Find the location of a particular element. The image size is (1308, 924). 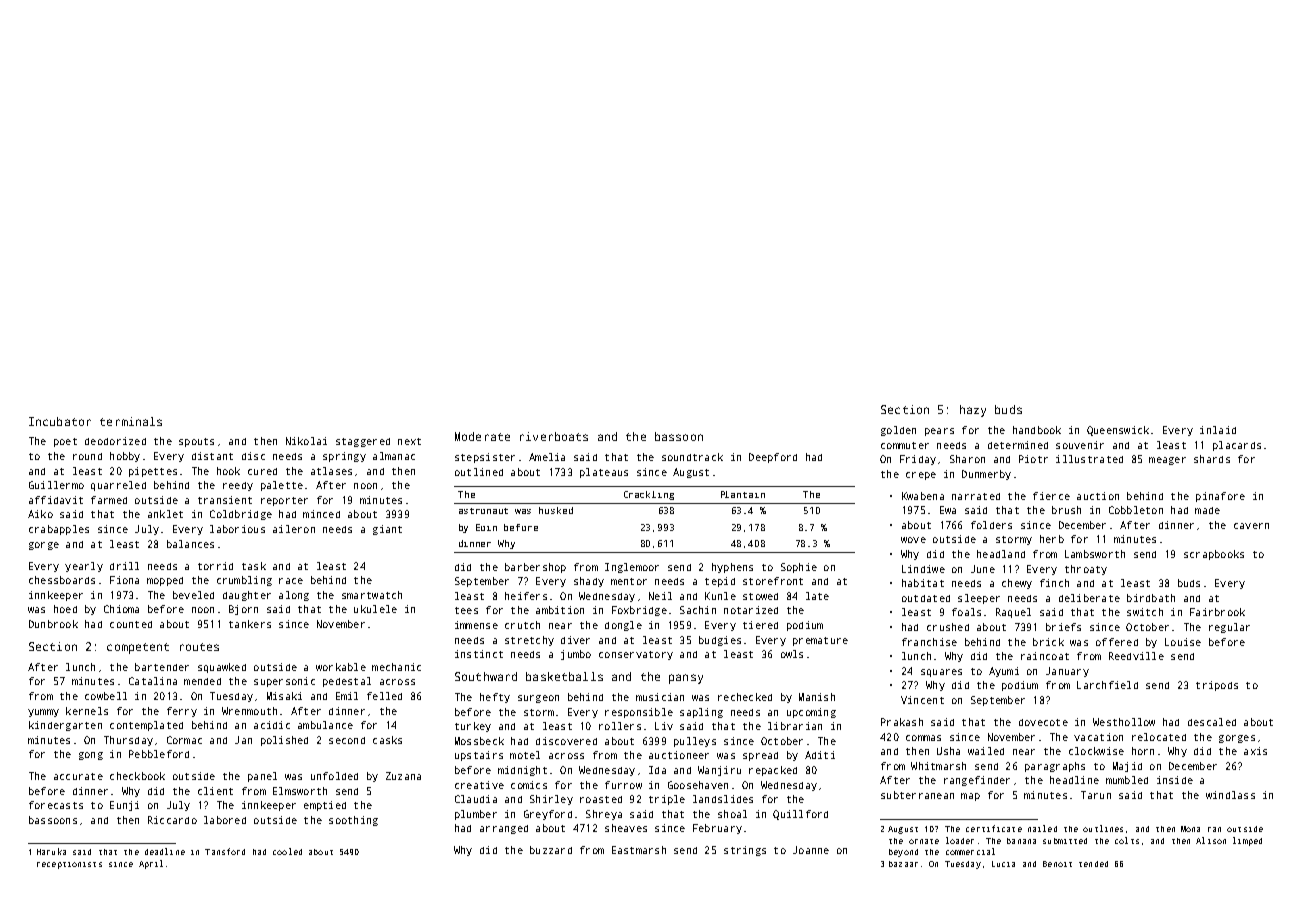

Plantain is located at coordinates (743, 494).
